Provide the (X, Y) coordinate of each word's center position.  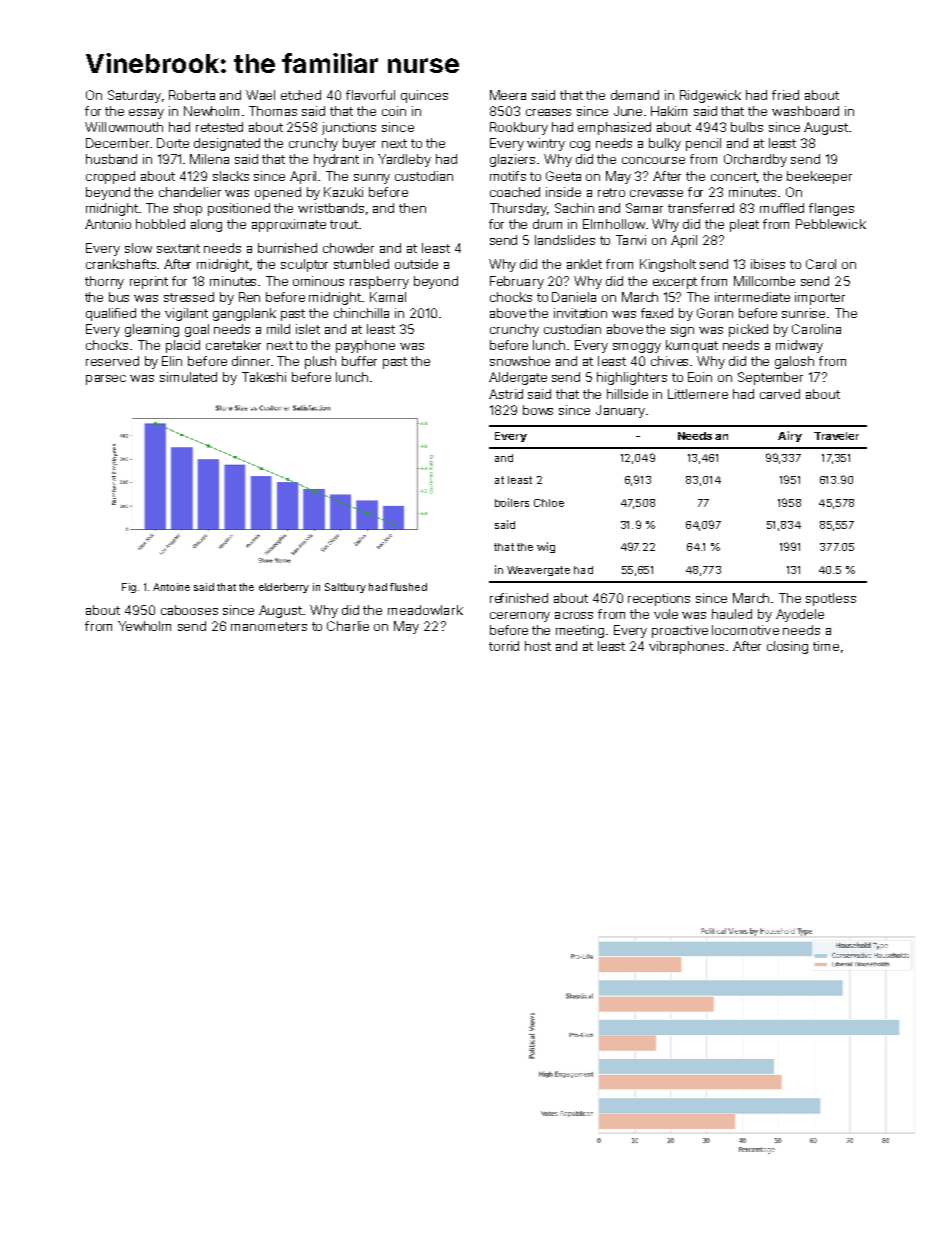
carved (780, 394)
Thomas (273, 111)
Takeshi (264, 377)
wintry (546, 144)
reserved (112, 361)
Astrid (506, 394)
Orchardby (755, 160)
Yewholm (144, 626)
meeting (580, 631)
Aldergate (518, 378)
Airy (790, 436)
